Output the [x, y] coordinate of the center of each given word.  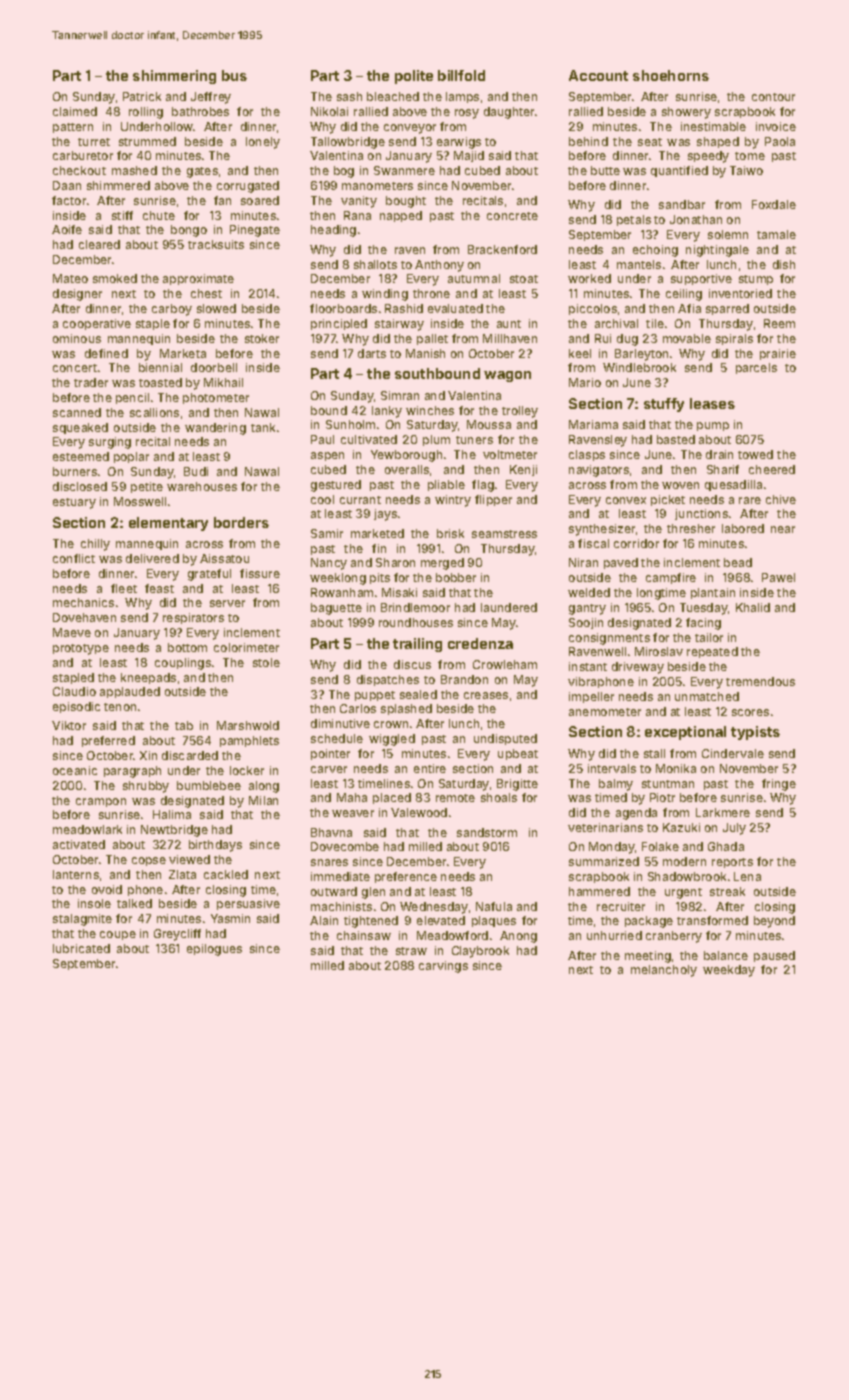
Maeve [72, 632]
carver [329, 769]
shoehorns [671, 75]
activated [79, 844]
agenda [636, 814]
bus [234, 75]
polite [414, 77]
